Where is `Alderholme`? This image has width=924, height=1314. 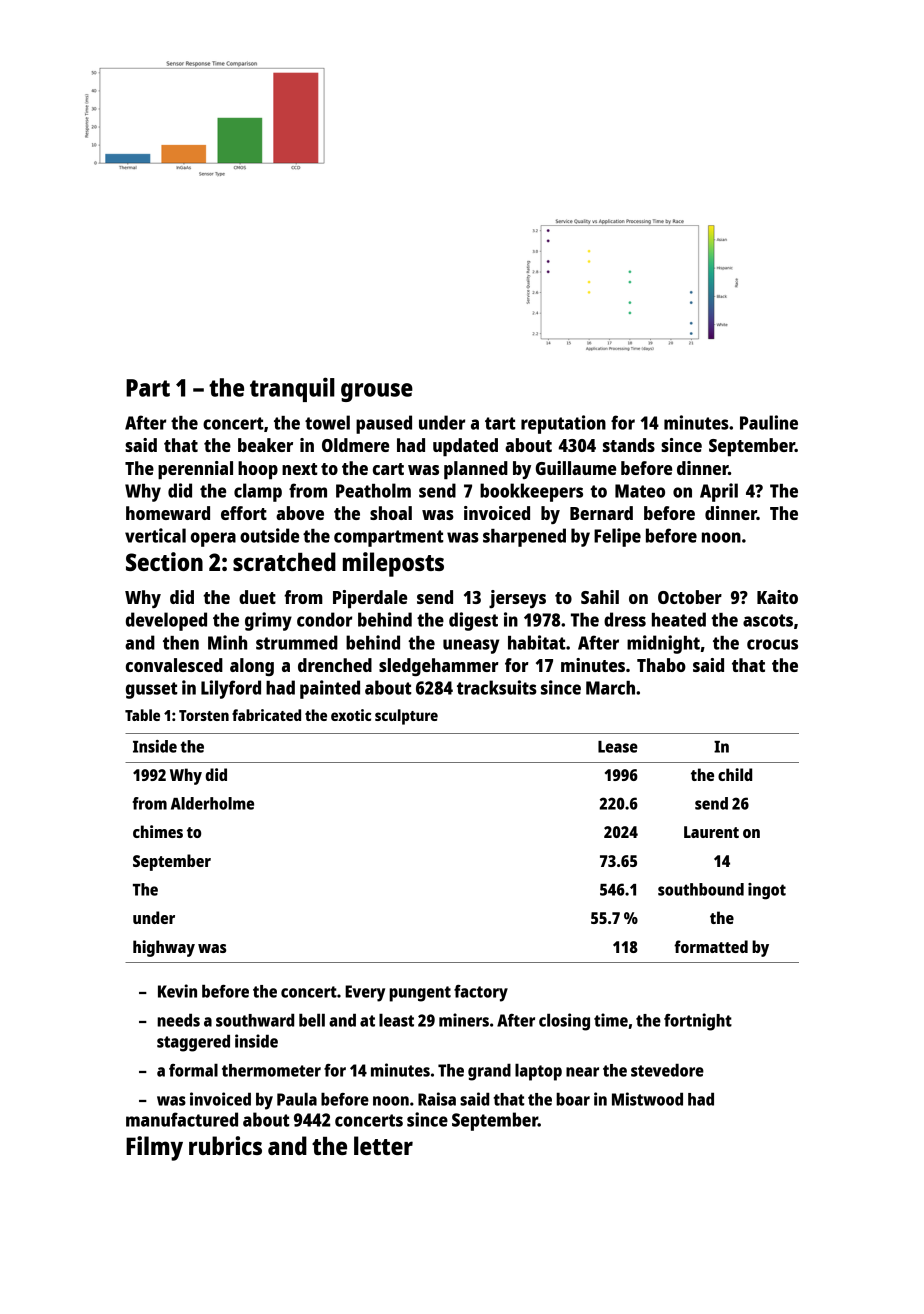 Alderholme is located at coordinates (212, 803).
